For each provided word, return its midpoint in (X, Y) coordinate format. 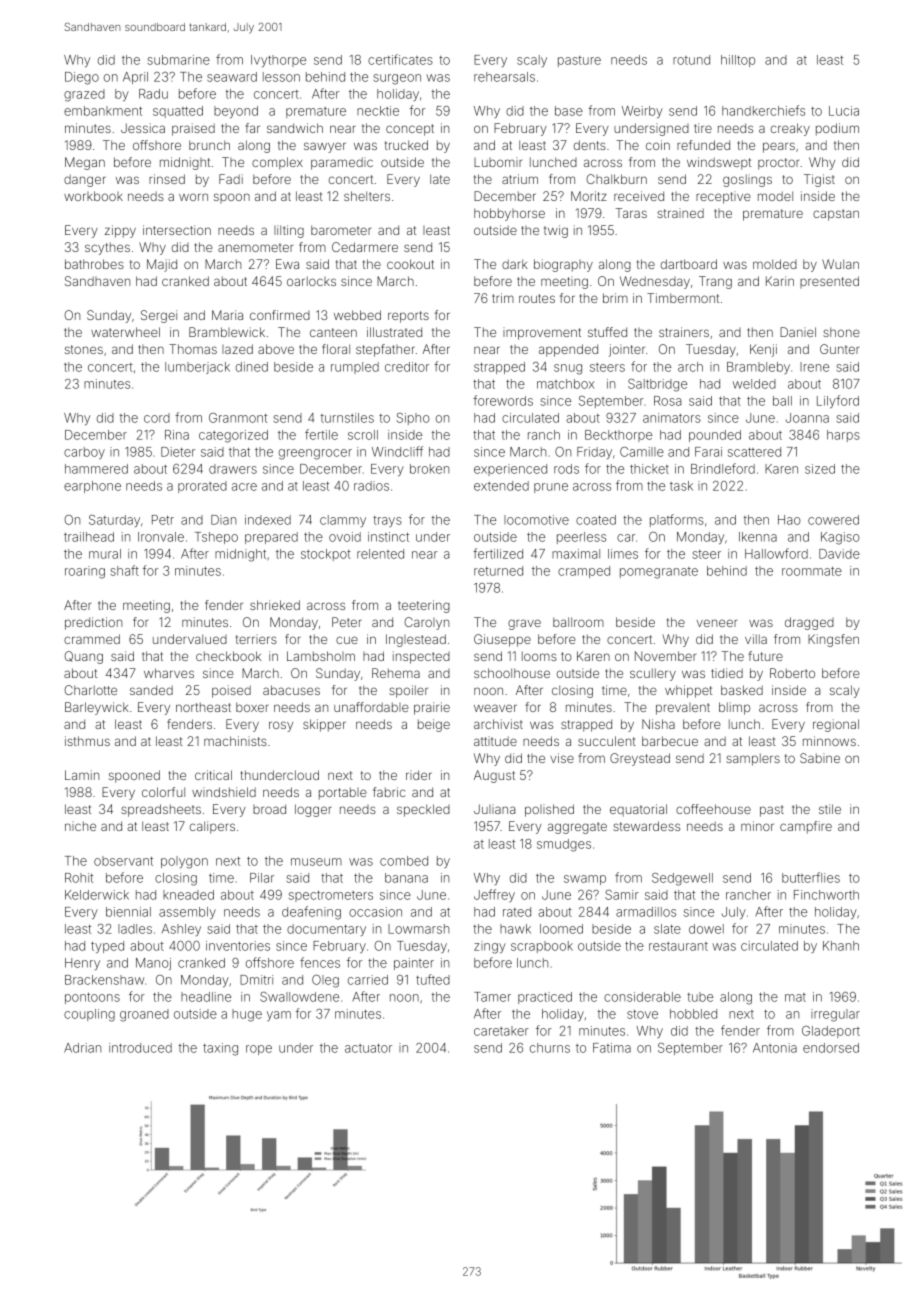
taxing (220, 1049)
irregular (835, 1015)
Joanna (807, 418)
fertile (321, 434)
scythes (107, 248)
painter (414, 964)
